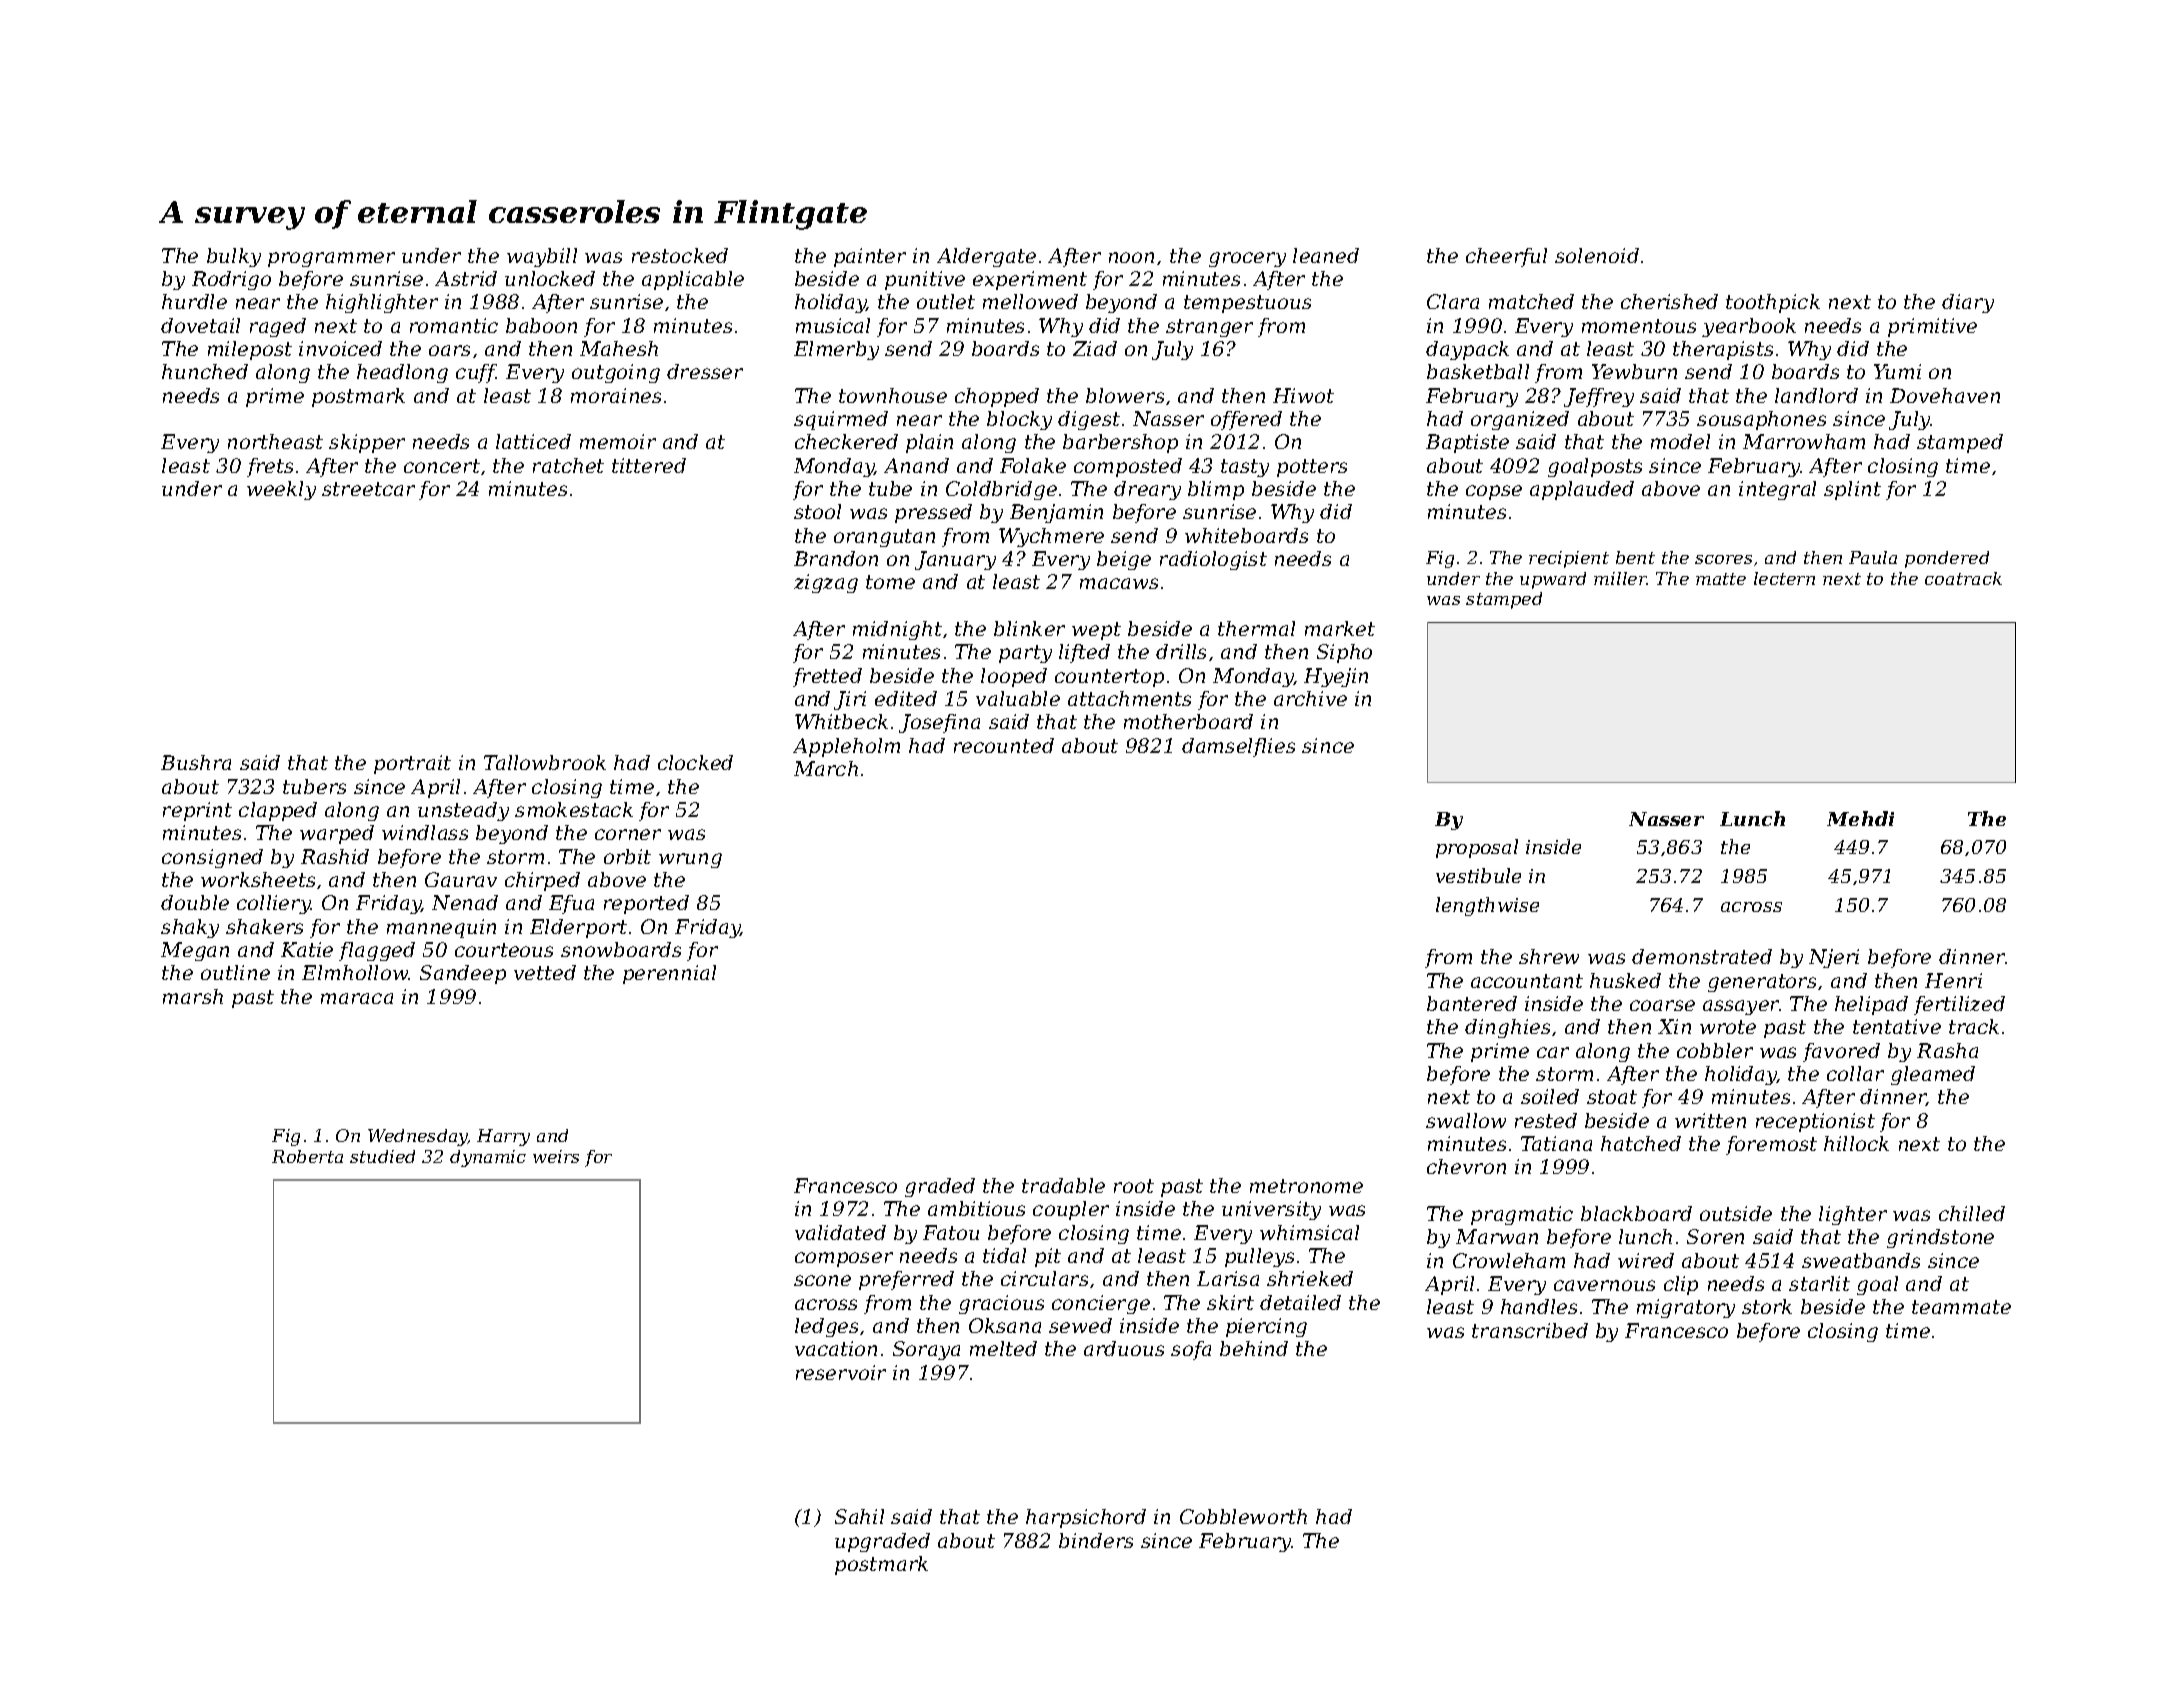 The image size is (2178, 1683). Describe the element at coordinates (859, 1516) in the screenshot. I see `Sahil` at that location.
